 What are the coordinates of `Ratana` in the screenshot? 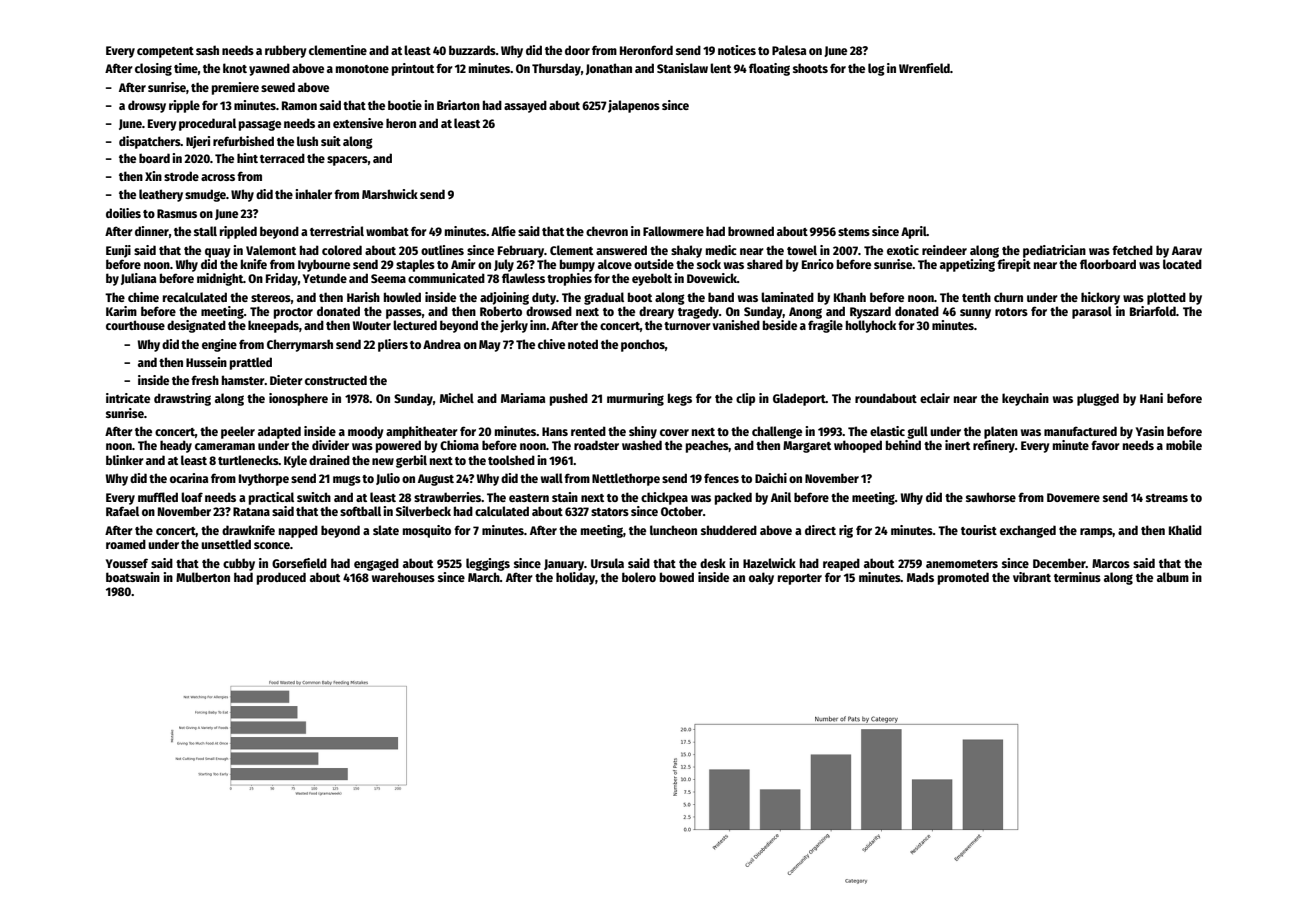 It's located at (251, 511).
